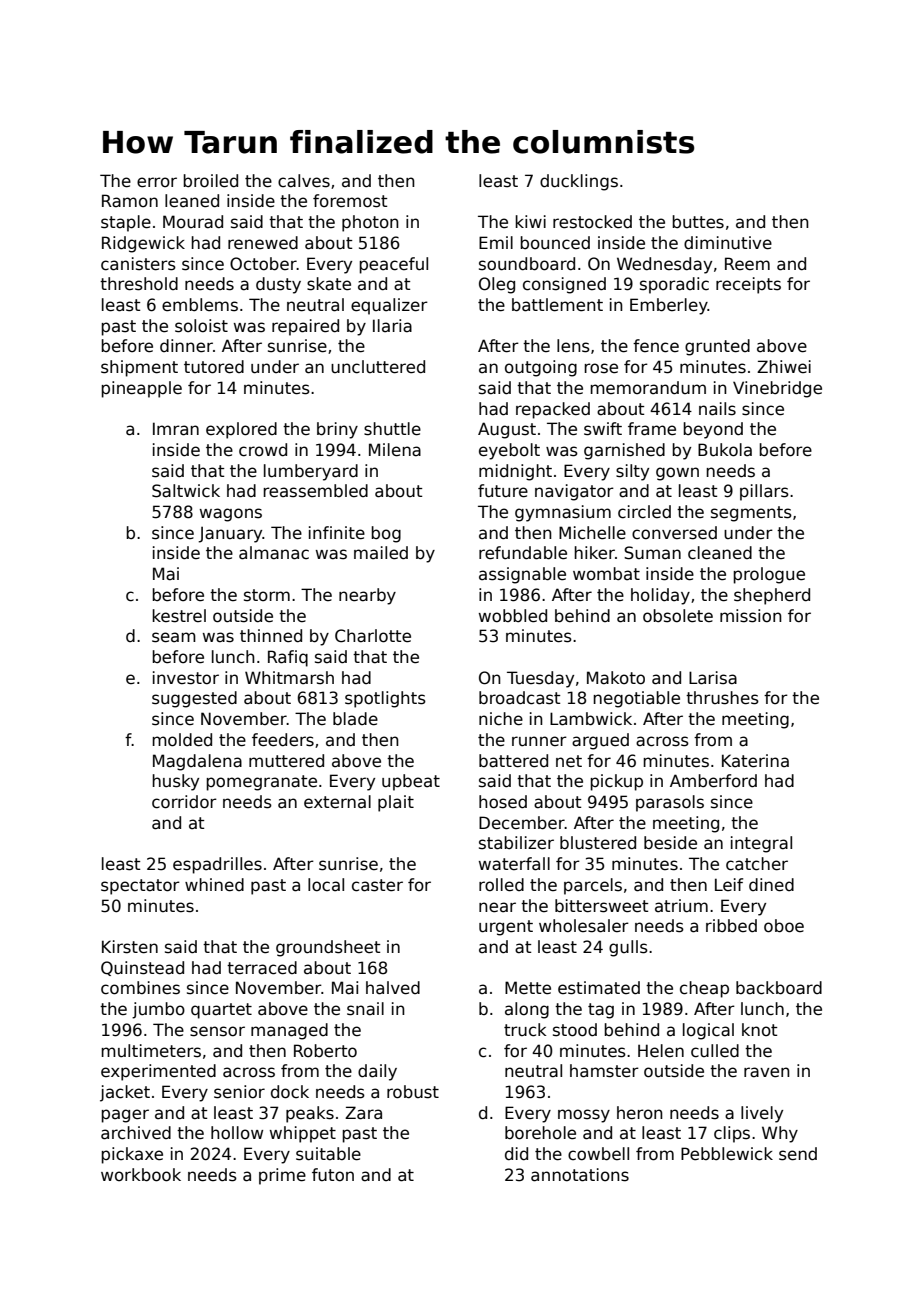 Image resolution: width=924 pixels, height=1308 pixels. What do you see at coordinates (305, 327) in the page?
I see `repaired` at bounding box center [305, 327].
